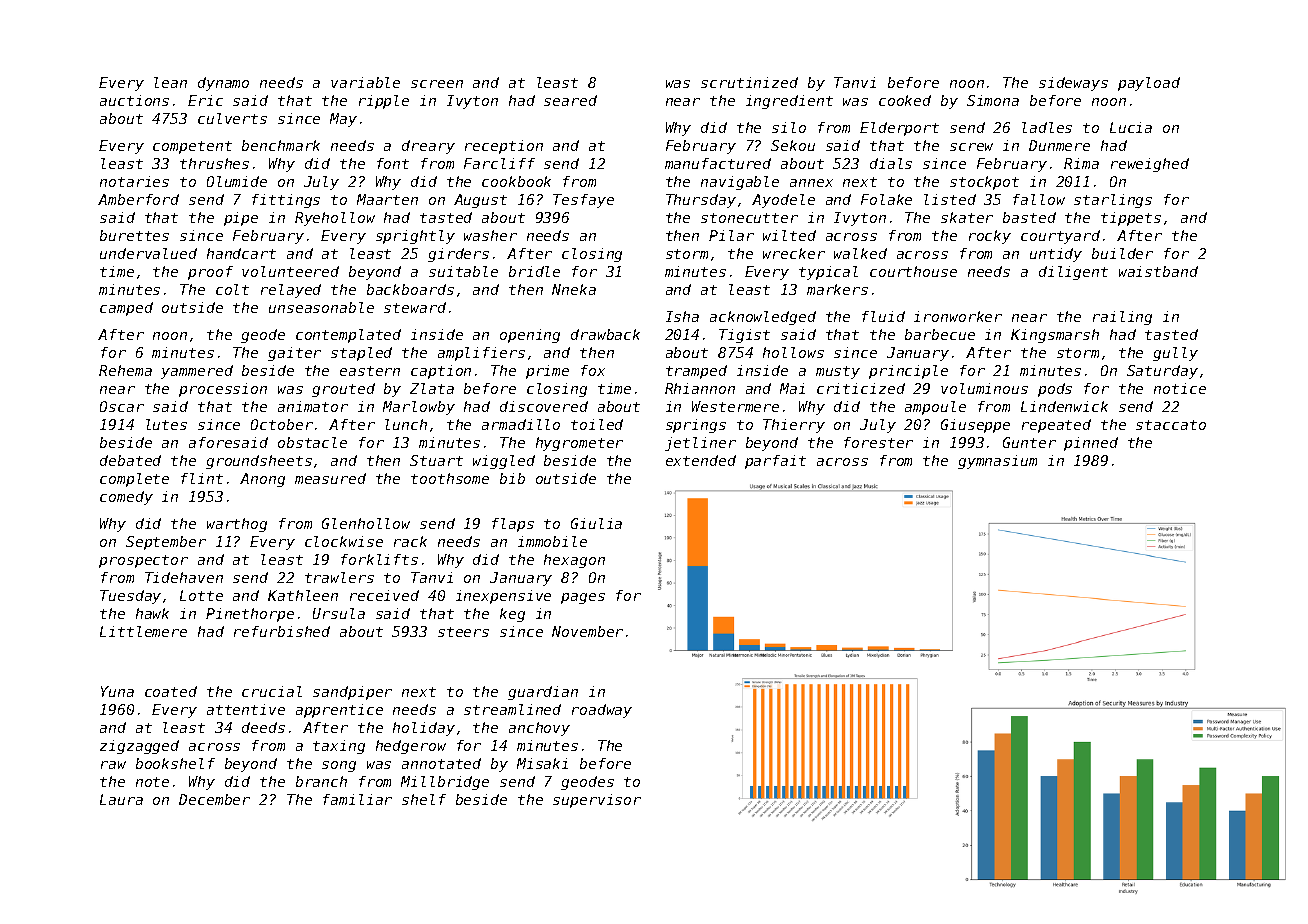 Image resolution: width=1308 pixels, height=924 pixels. I want to click on roadway, so click(602, 711).
